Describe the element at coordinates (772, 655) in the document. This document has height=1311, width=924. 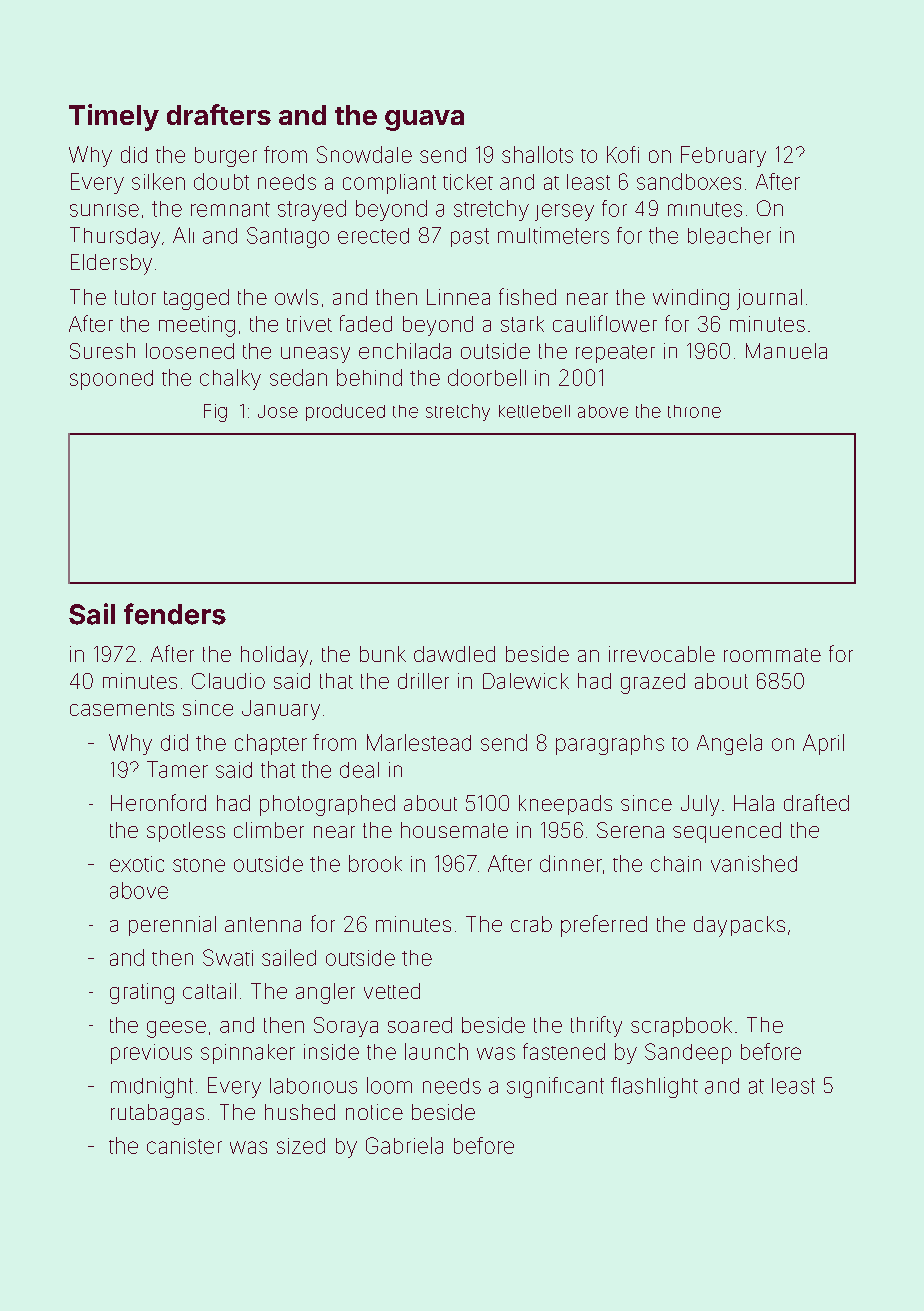
I see `roommate` at that location.
